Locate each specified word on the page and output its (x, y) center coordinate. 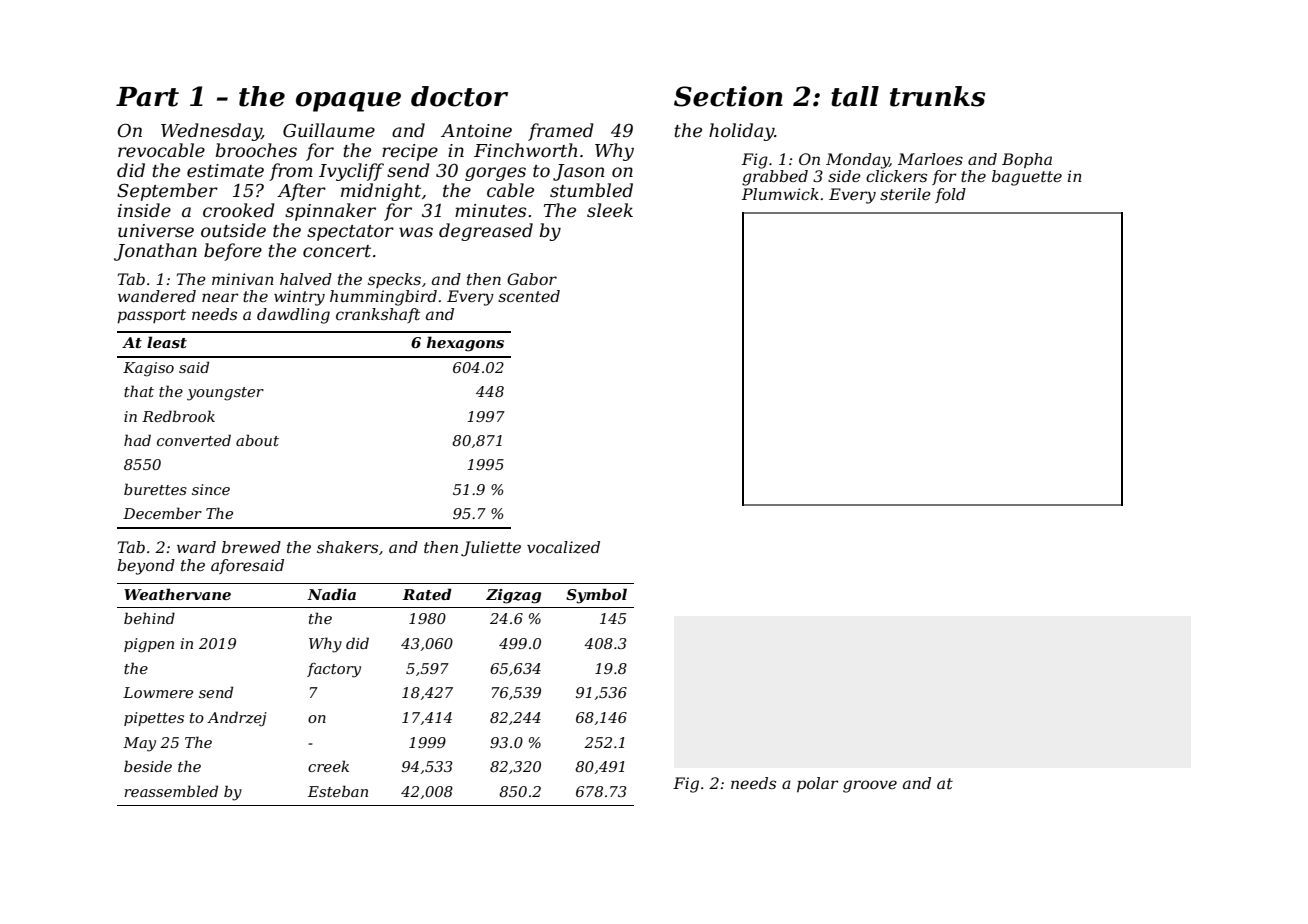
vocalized (563, 547)
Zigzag (513, 596)
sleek (610, 210)
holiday (741, 132)
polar (818, 785)
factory (334, 670)
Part (147, 97)
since (211, 489)
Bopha (1027, 161)
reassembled (171, 791)
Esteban (338, 791)
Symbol (596, 596)
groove (870, 786)
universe (156, 231)
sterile (905, 194)
